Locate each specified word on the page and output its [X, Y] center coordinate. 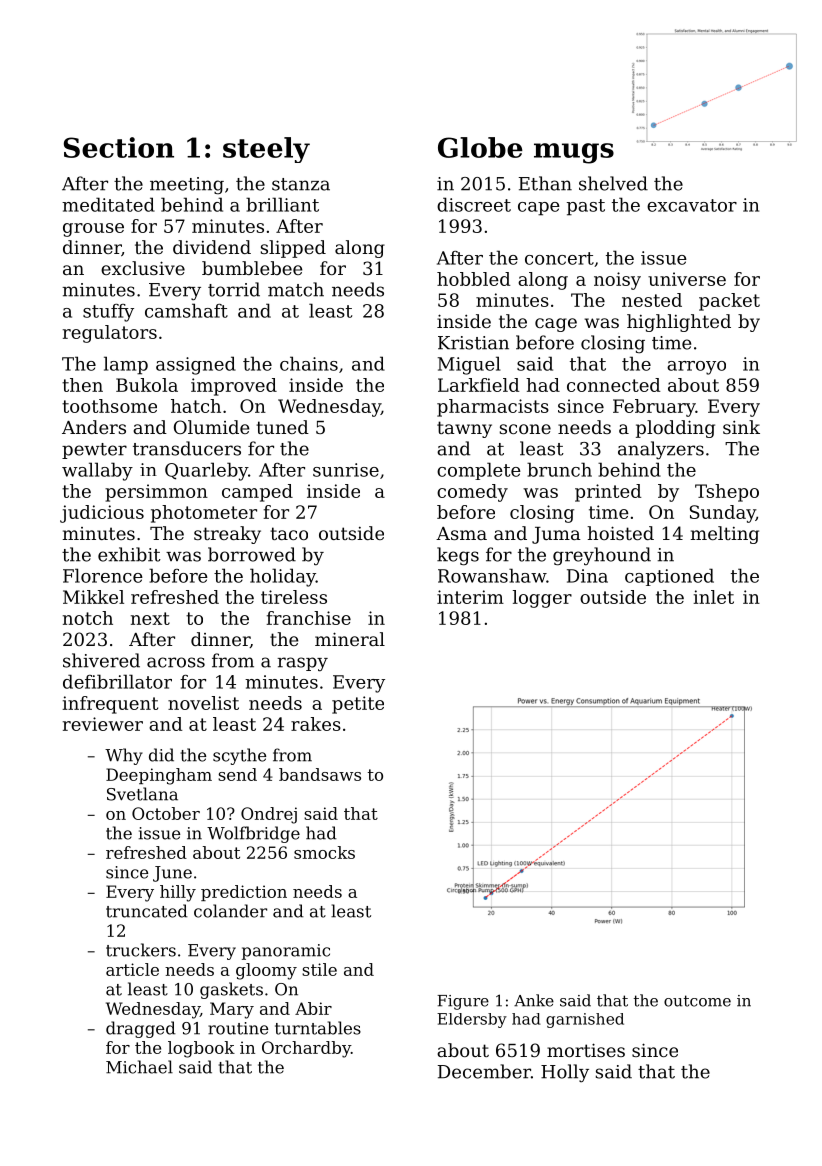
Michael [139, 1067]
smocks [324, 852]
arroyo [696, 368]
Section [119, 147]
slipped [293, 249]
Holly [565, 1073]
